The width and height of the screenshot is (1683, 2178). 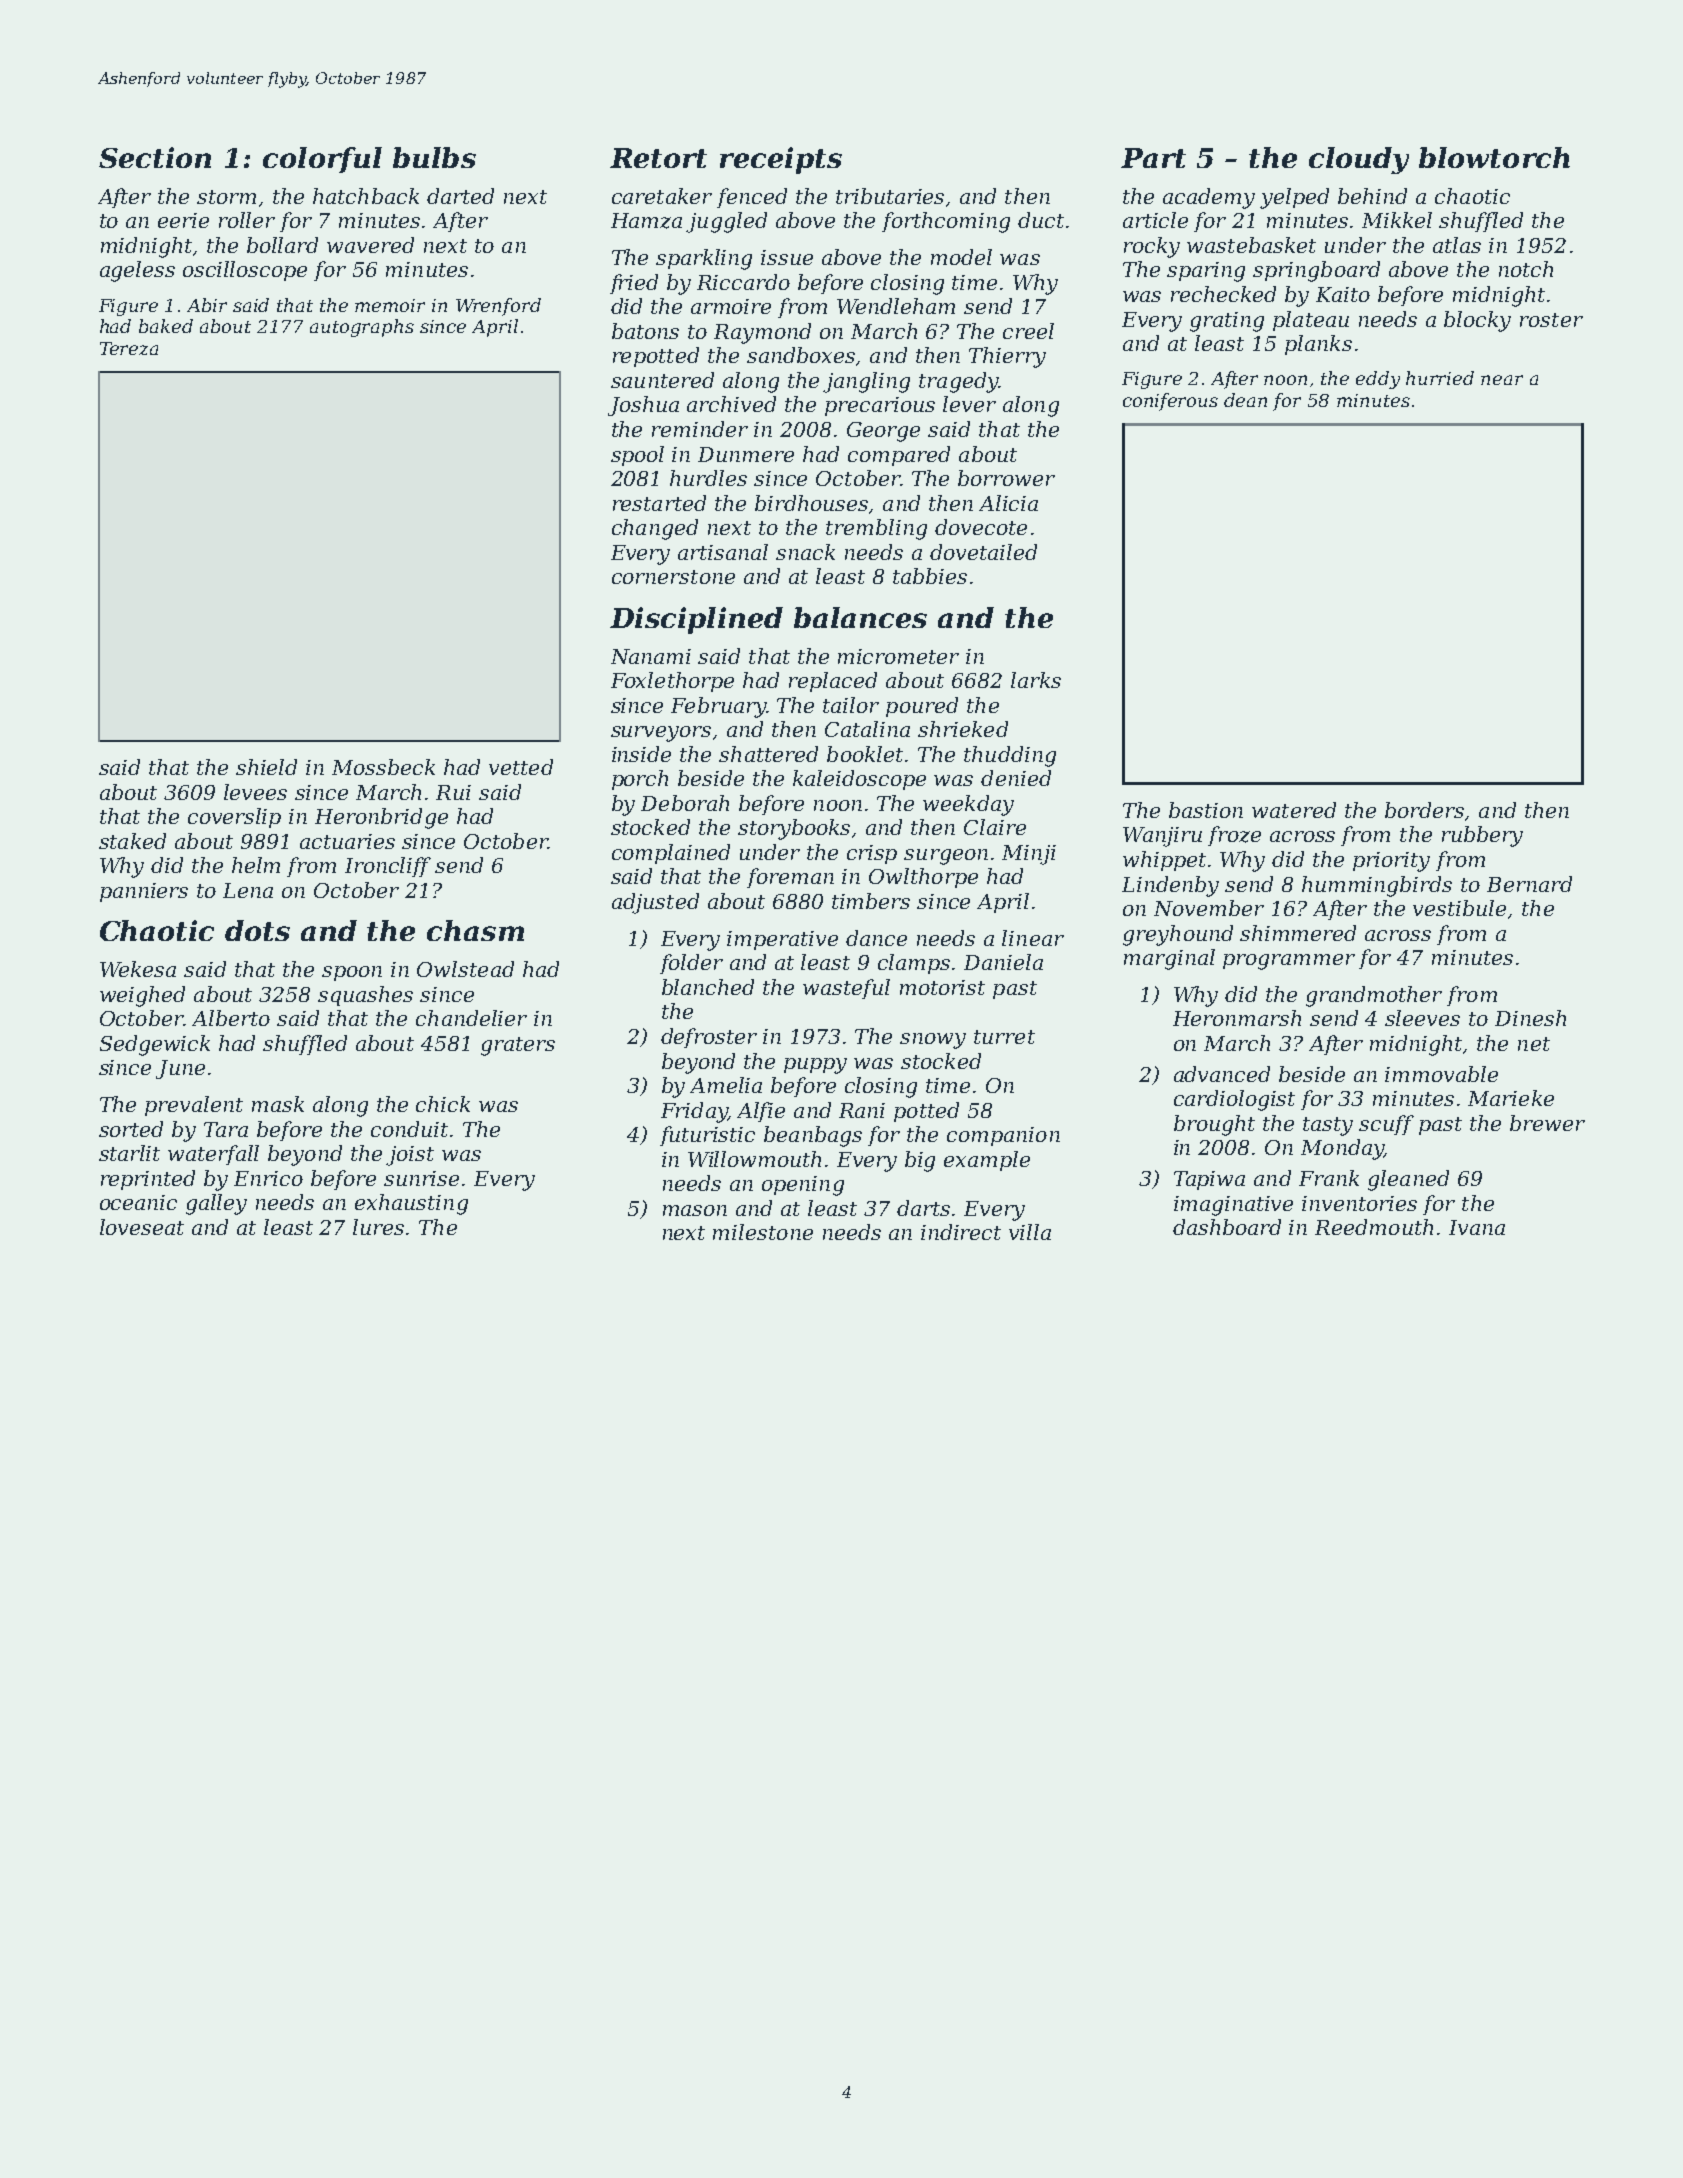 What do you see at coordinates (1477, 321) in the screenshot?
I see `blocky` at bounding box center [1477, 321].
